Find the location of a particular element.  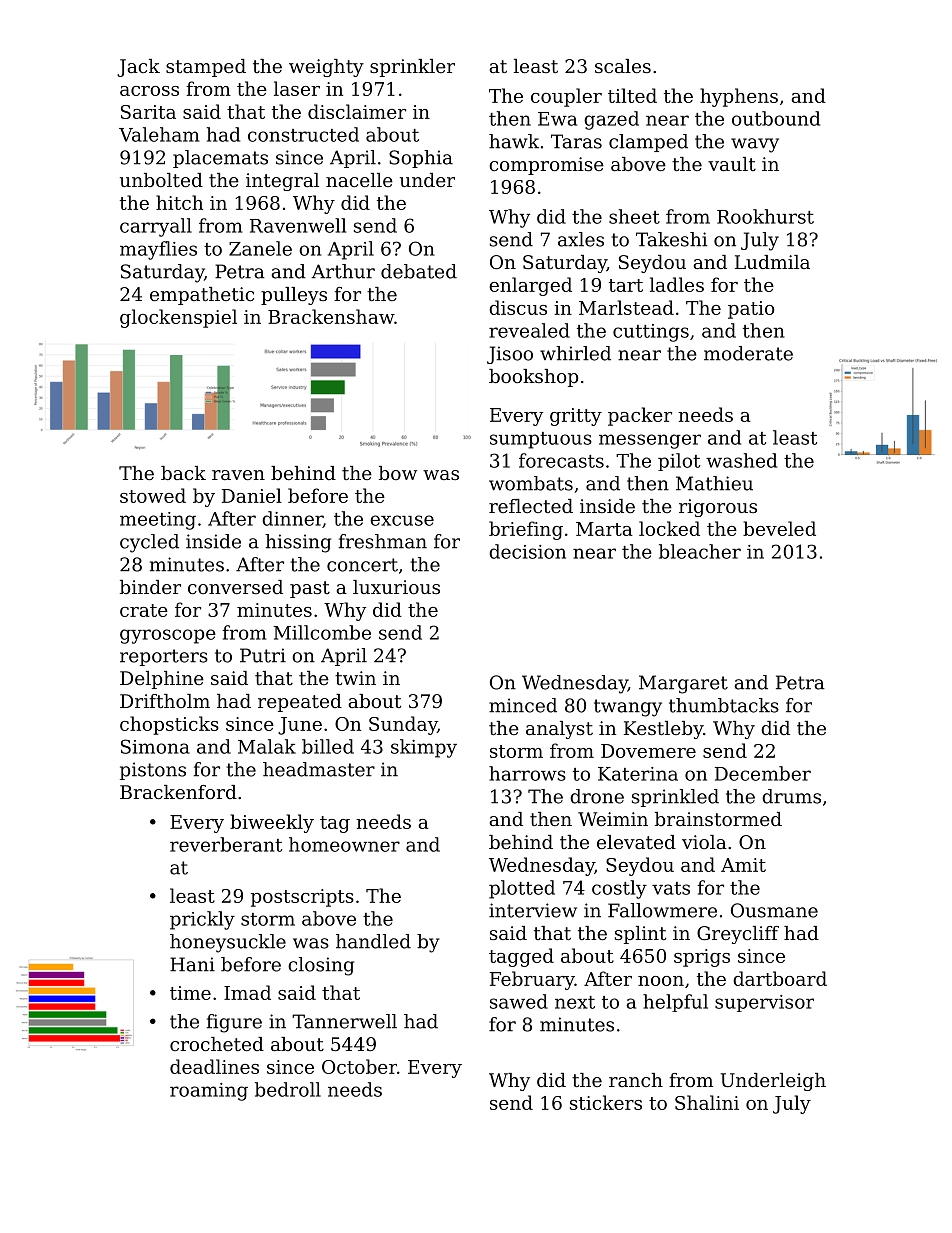

Jisoo is located at coordinates (510, 355).
